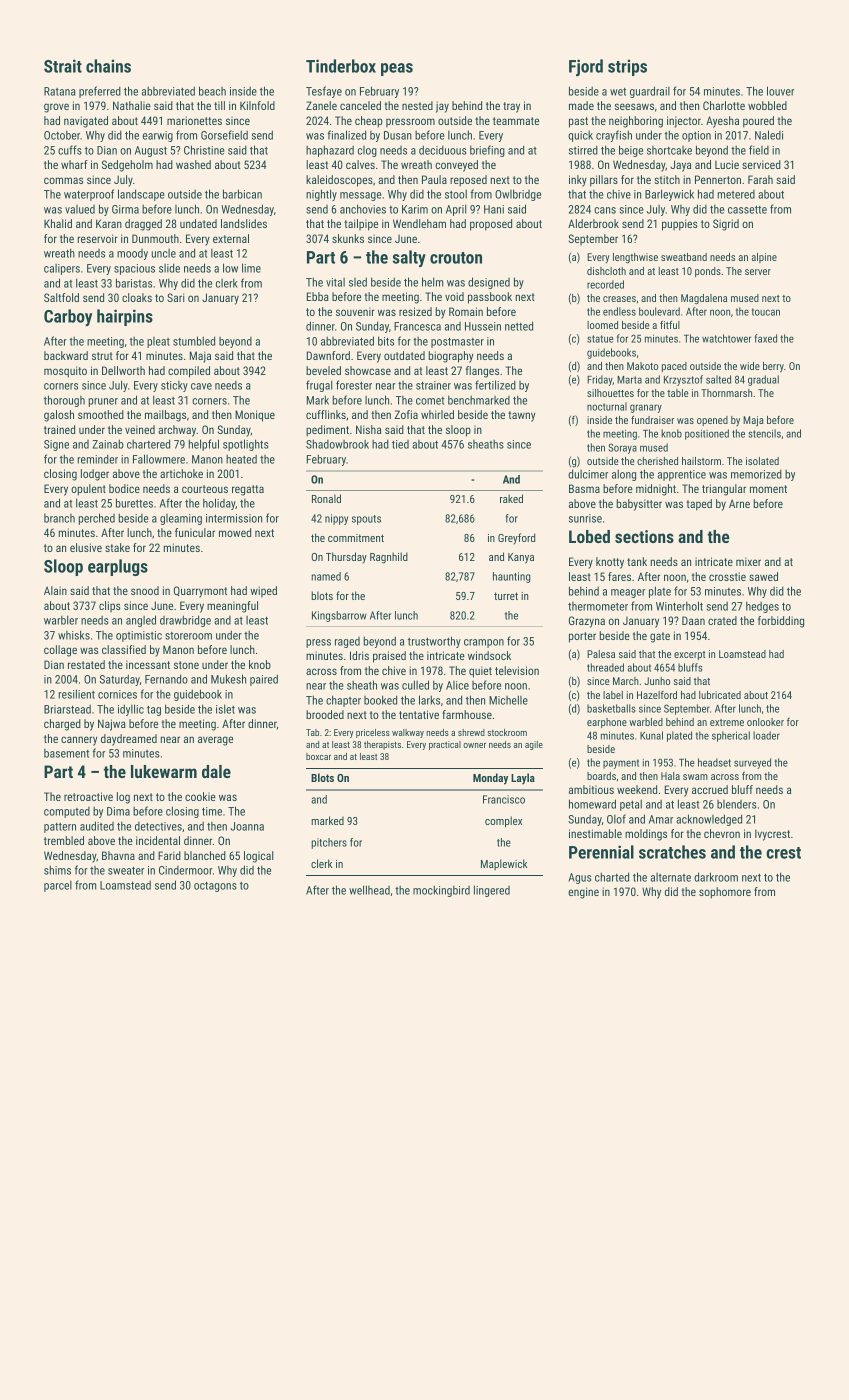 This screenshot has width=849, height=1400. Describe the element at coordinates (55, 590) in the screenshot. I see `Alain` at that location.
